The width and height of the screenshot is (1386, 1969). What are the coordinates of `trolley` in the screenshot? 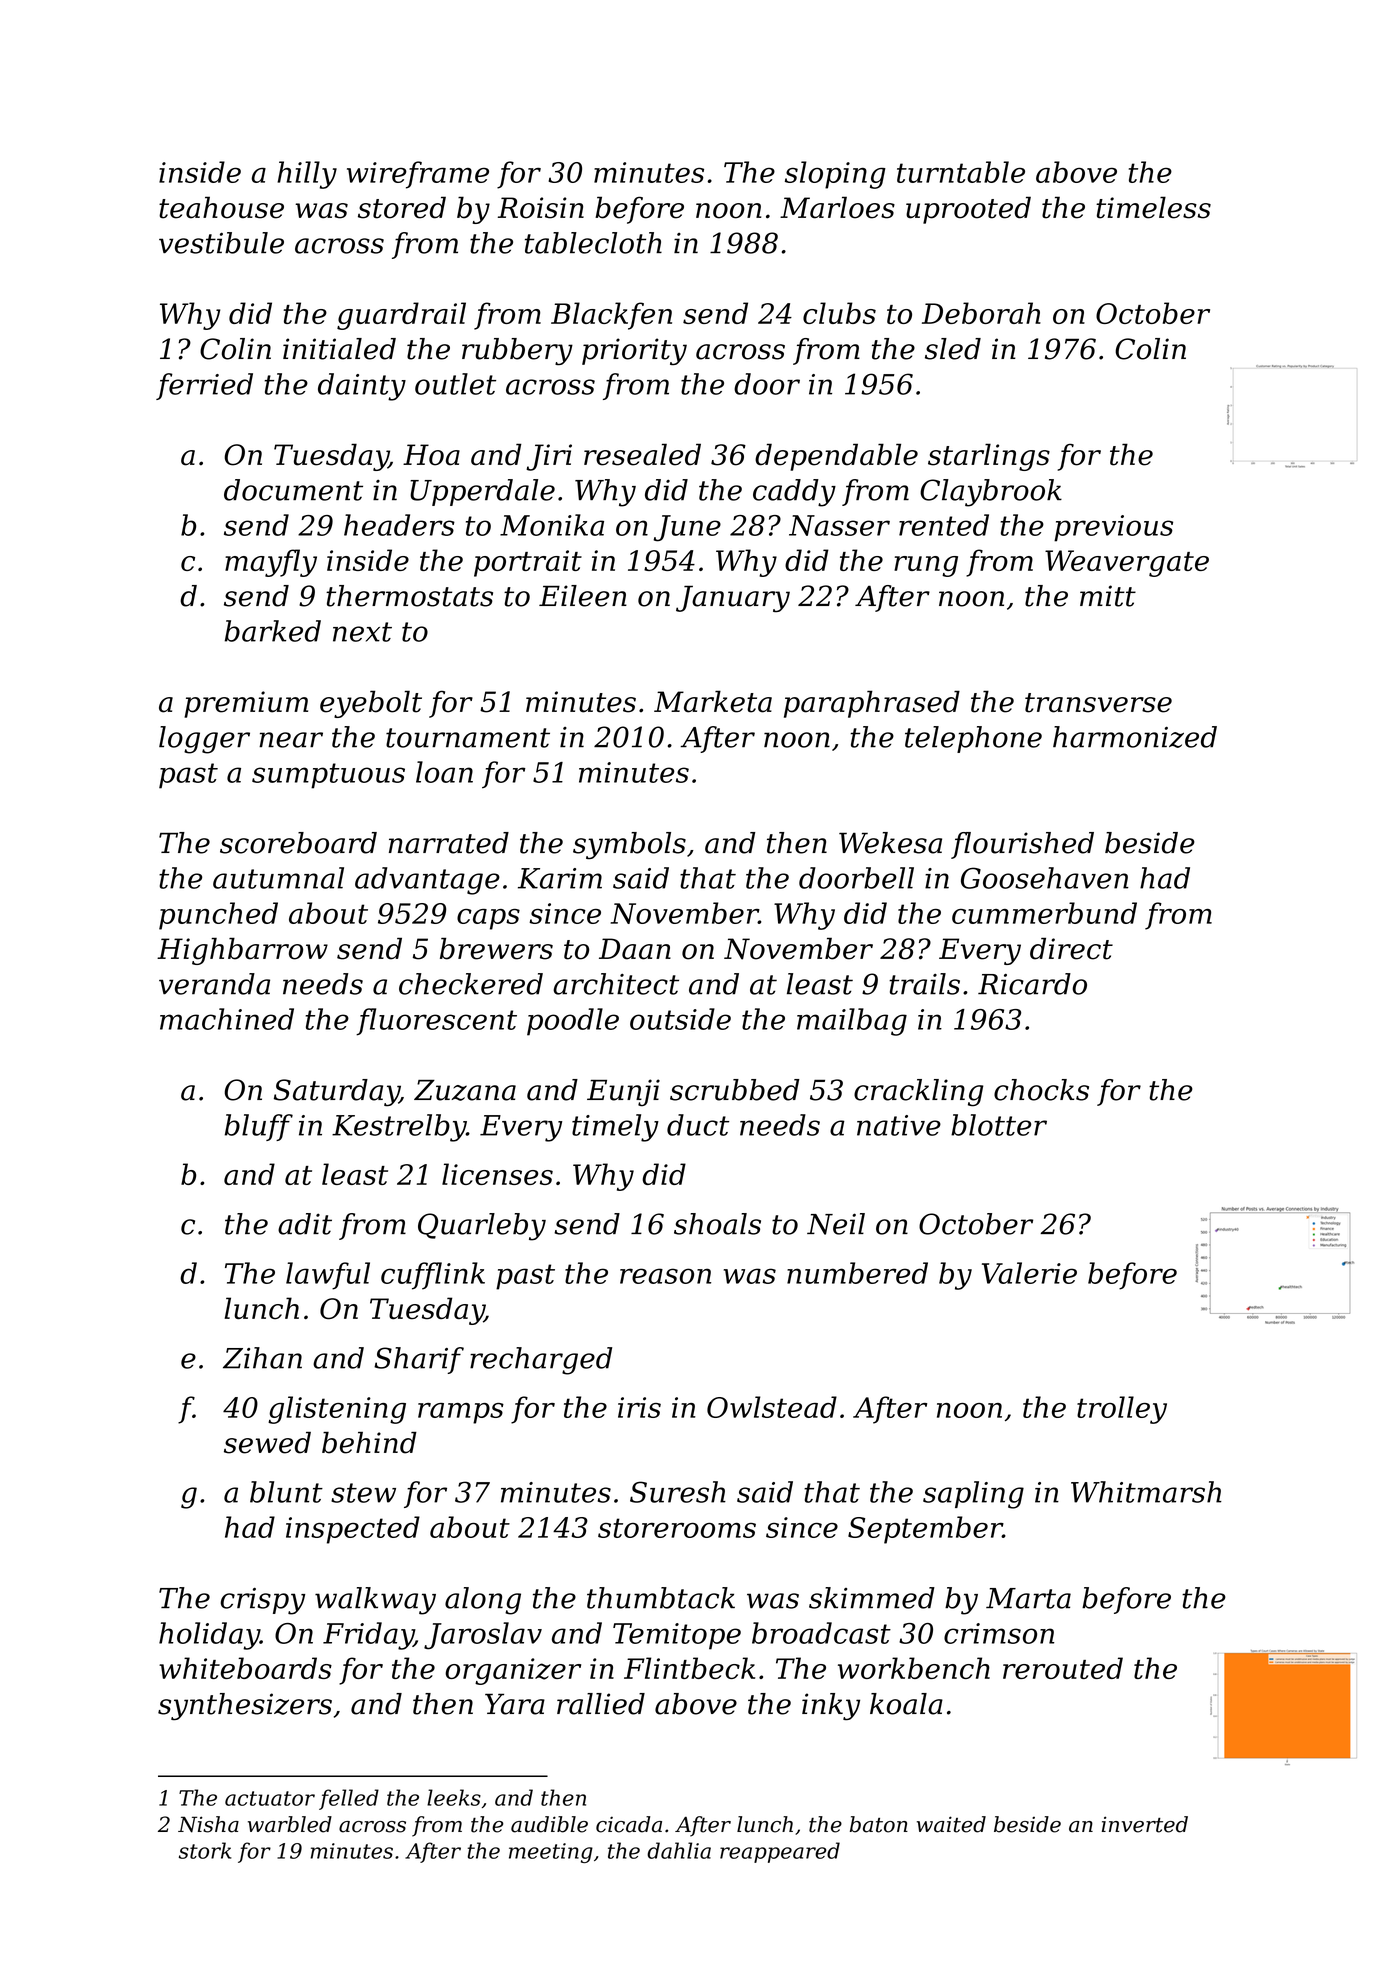 It's located at (1122, 1410).
